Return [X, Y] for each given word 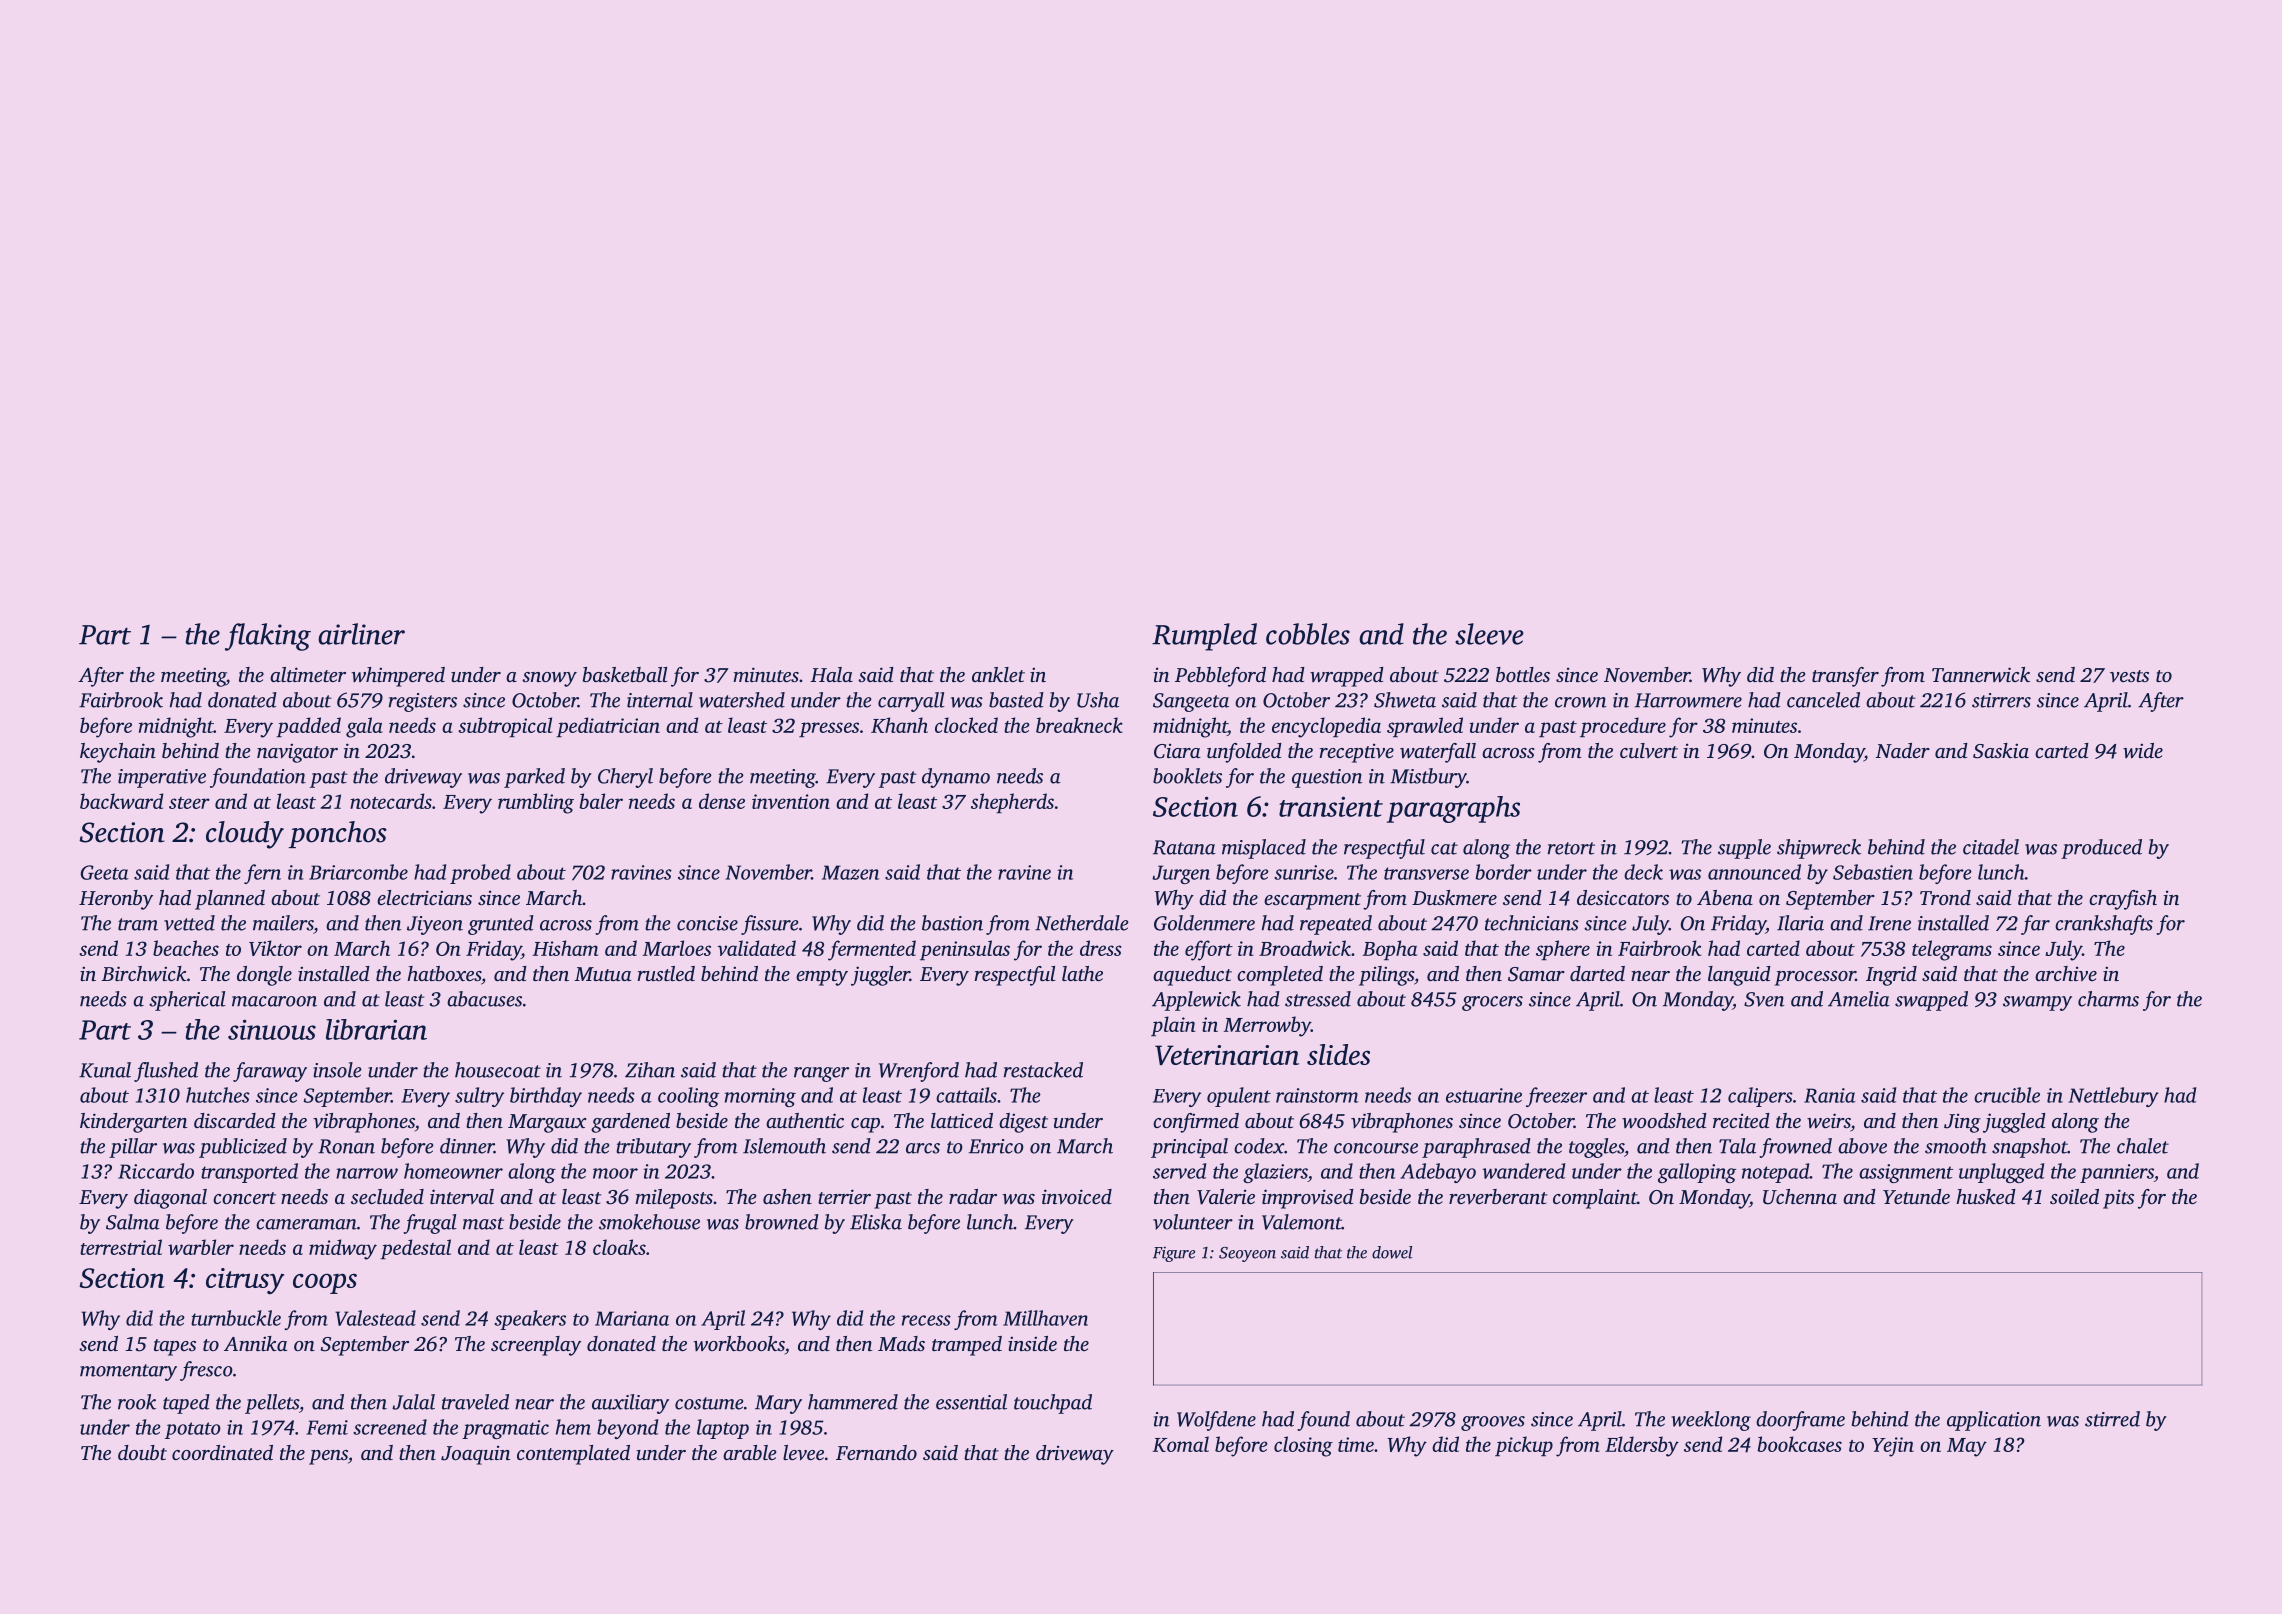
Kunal [105, 1070]
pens [328, 1457]
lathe [1082, 973]
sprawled [1425, 727]
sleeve [1489, 634]
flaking [268, 637]
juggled [2014, 1123]
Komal [1181, 1444]
